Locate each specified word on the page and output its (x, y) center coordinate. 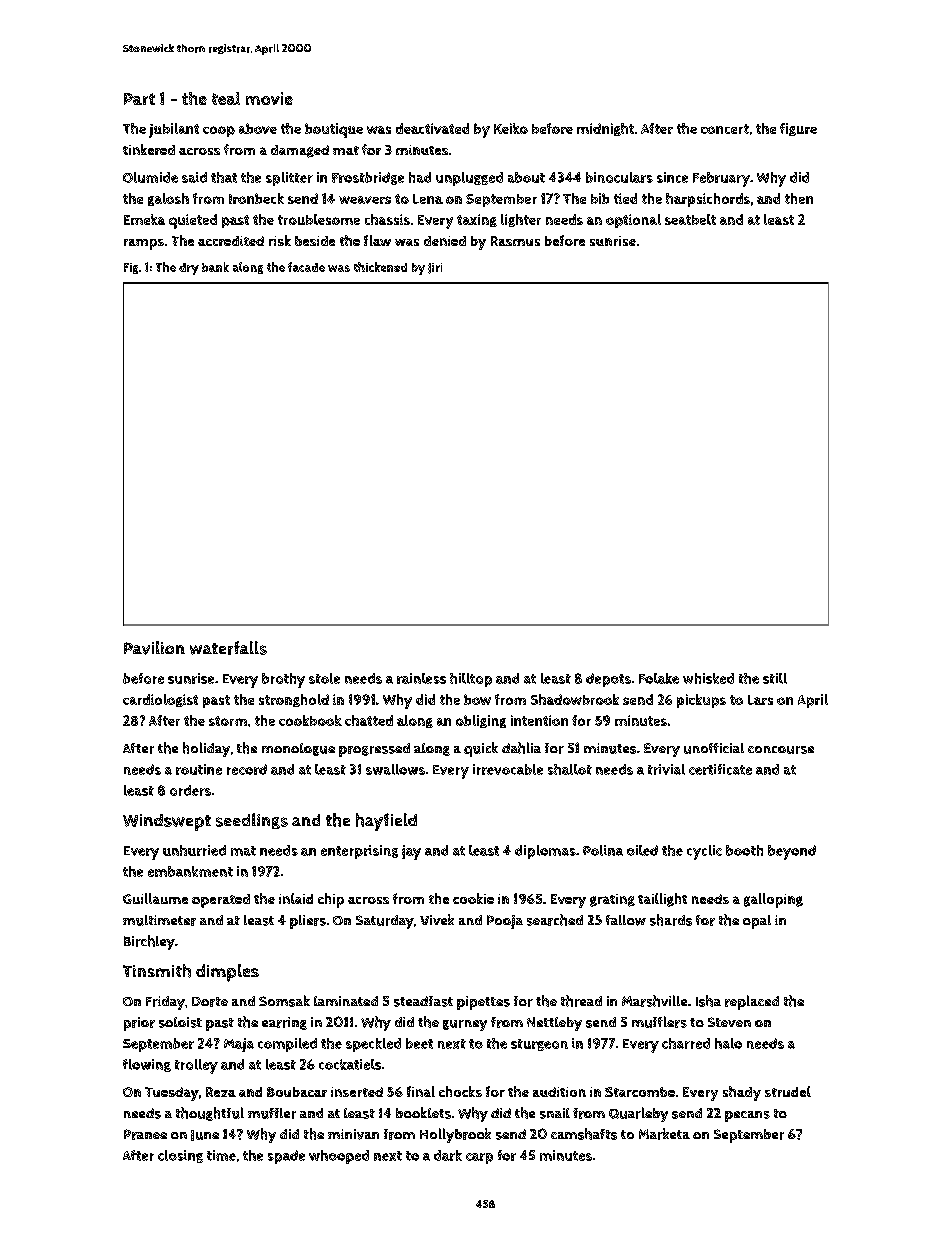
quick (481, 749)
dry (189, 269)
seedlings (252, 821)
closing (180, 1156)
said (194, 177)
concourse (781, 750)
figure (798, 129)
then (799, 198)
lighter (521, 220)
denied (445, 241)
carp (479, 1158)
